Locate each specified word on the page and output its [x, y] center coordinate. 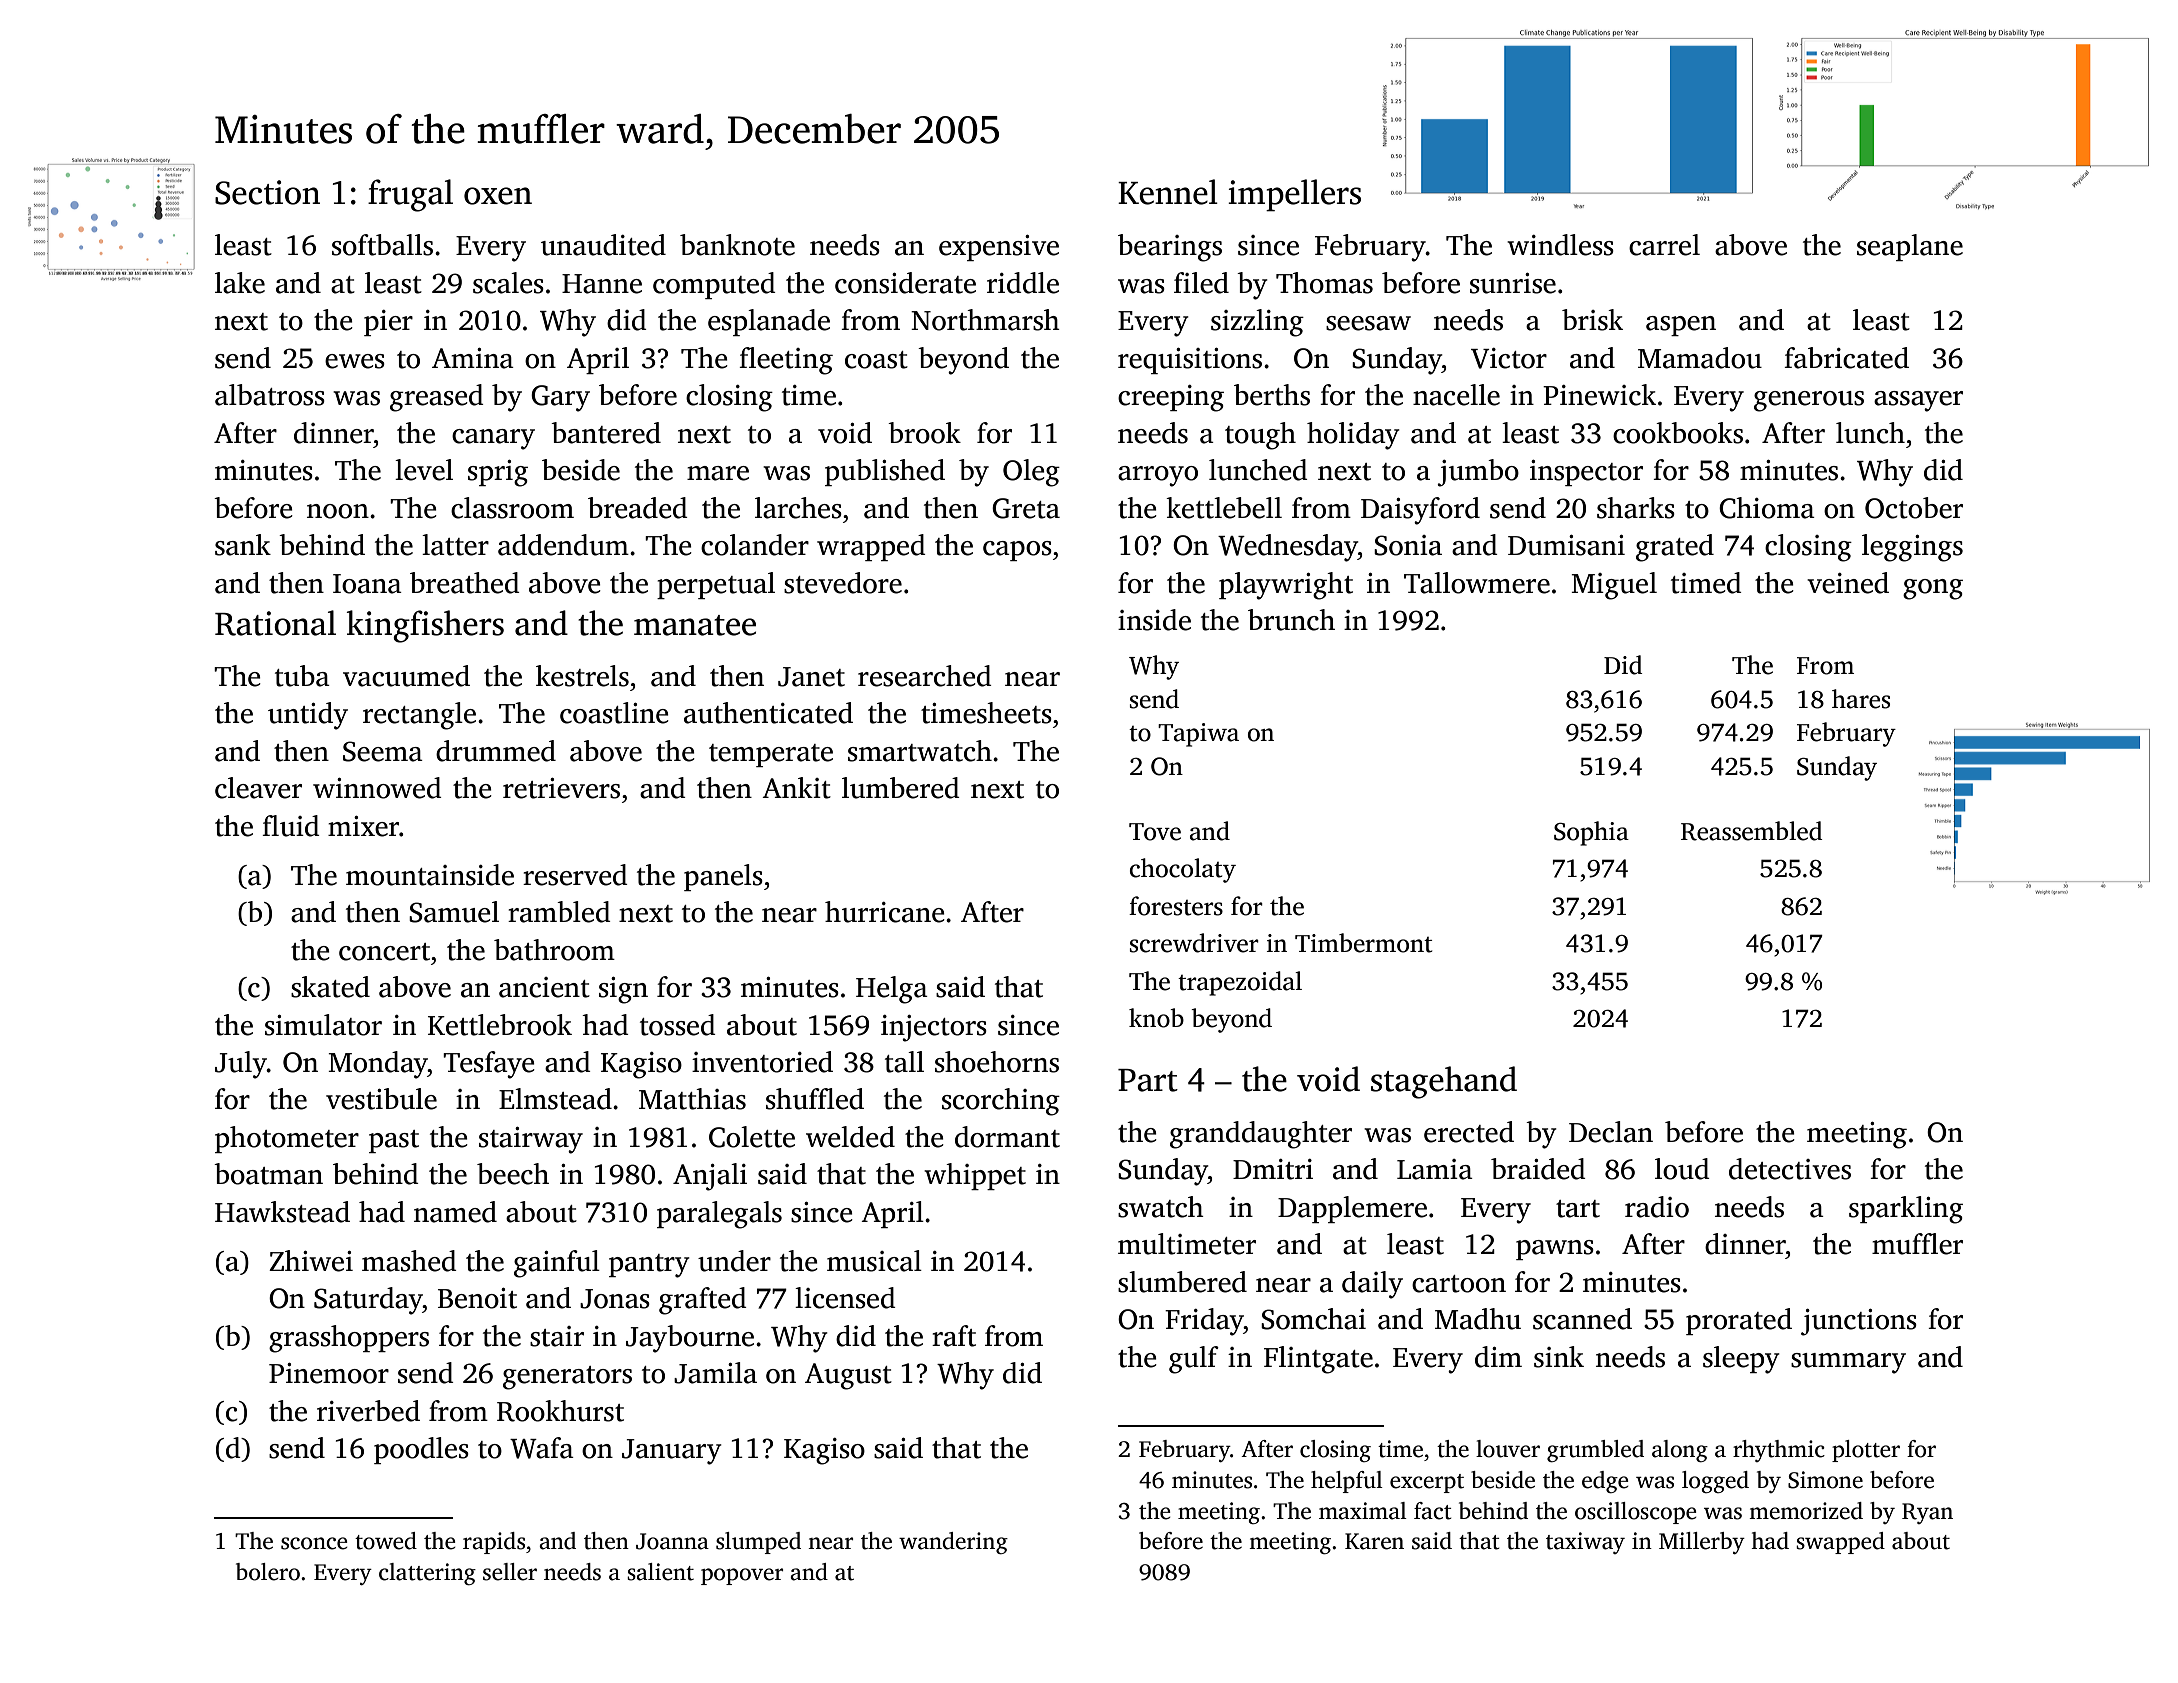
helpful [1347, 1482]
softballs [382, 245]
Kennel [1168, 192]
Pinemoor [329, 1373]
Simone [1825, 1480]
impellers [1294, 195]
